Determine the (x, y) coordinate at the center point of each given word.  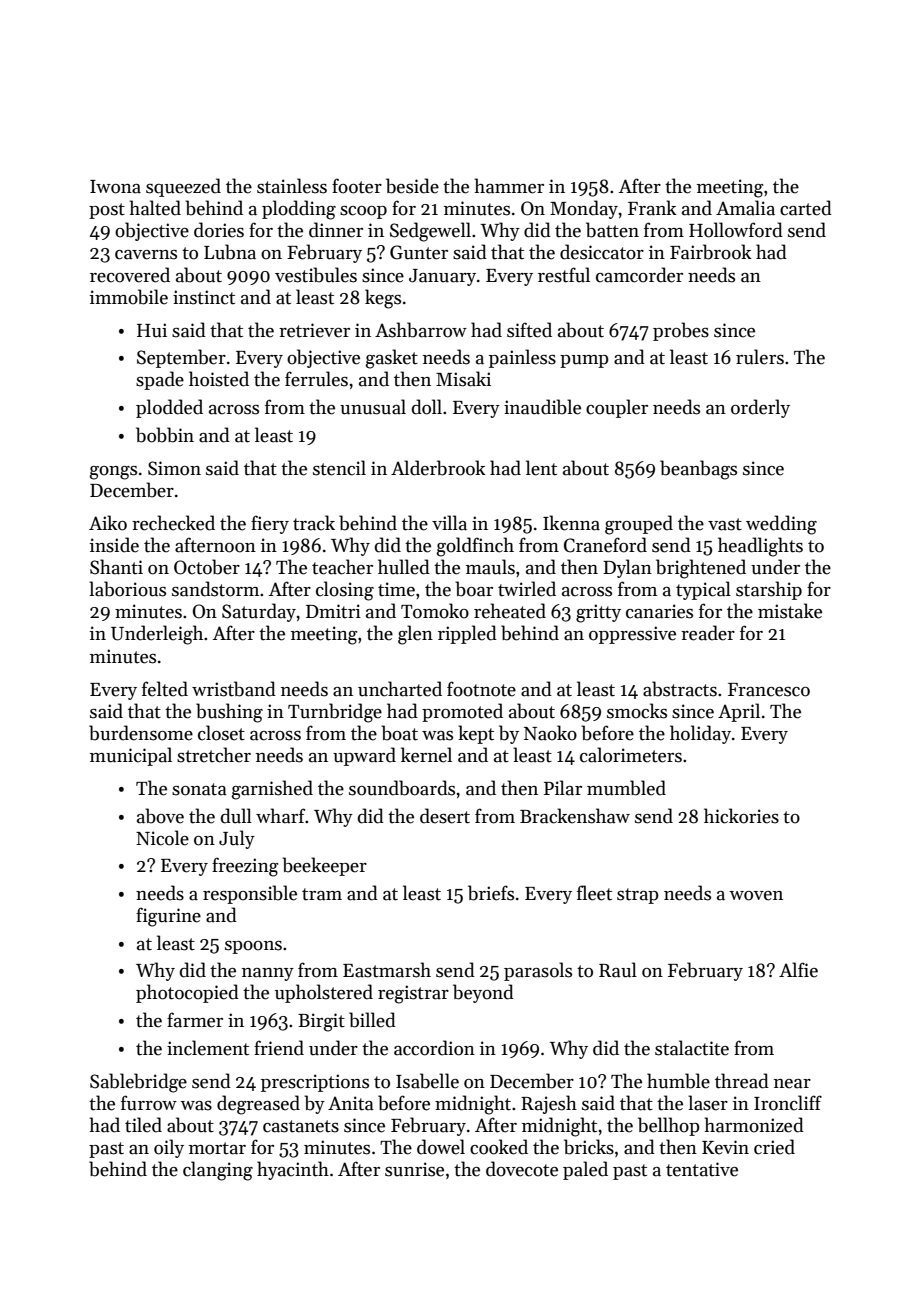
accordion (434, 1048)
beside (412, 186)
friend (279, 1048)
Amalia (745, 208)
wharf (281, 816)
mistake (790, 611)
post (107, 211)
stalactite (692, 1048)
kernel (426, 755)
